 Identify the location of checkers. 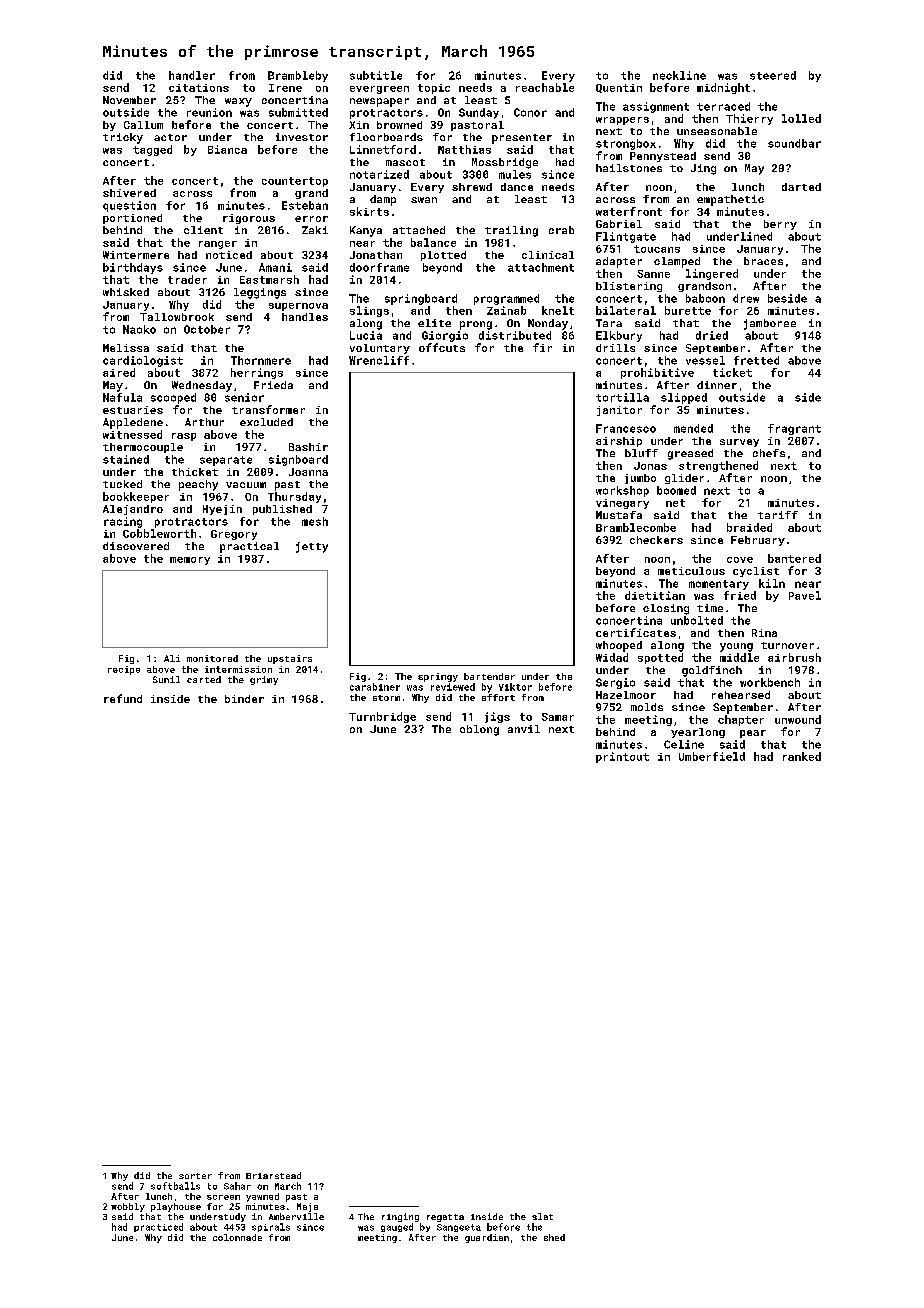
(656, 540).
